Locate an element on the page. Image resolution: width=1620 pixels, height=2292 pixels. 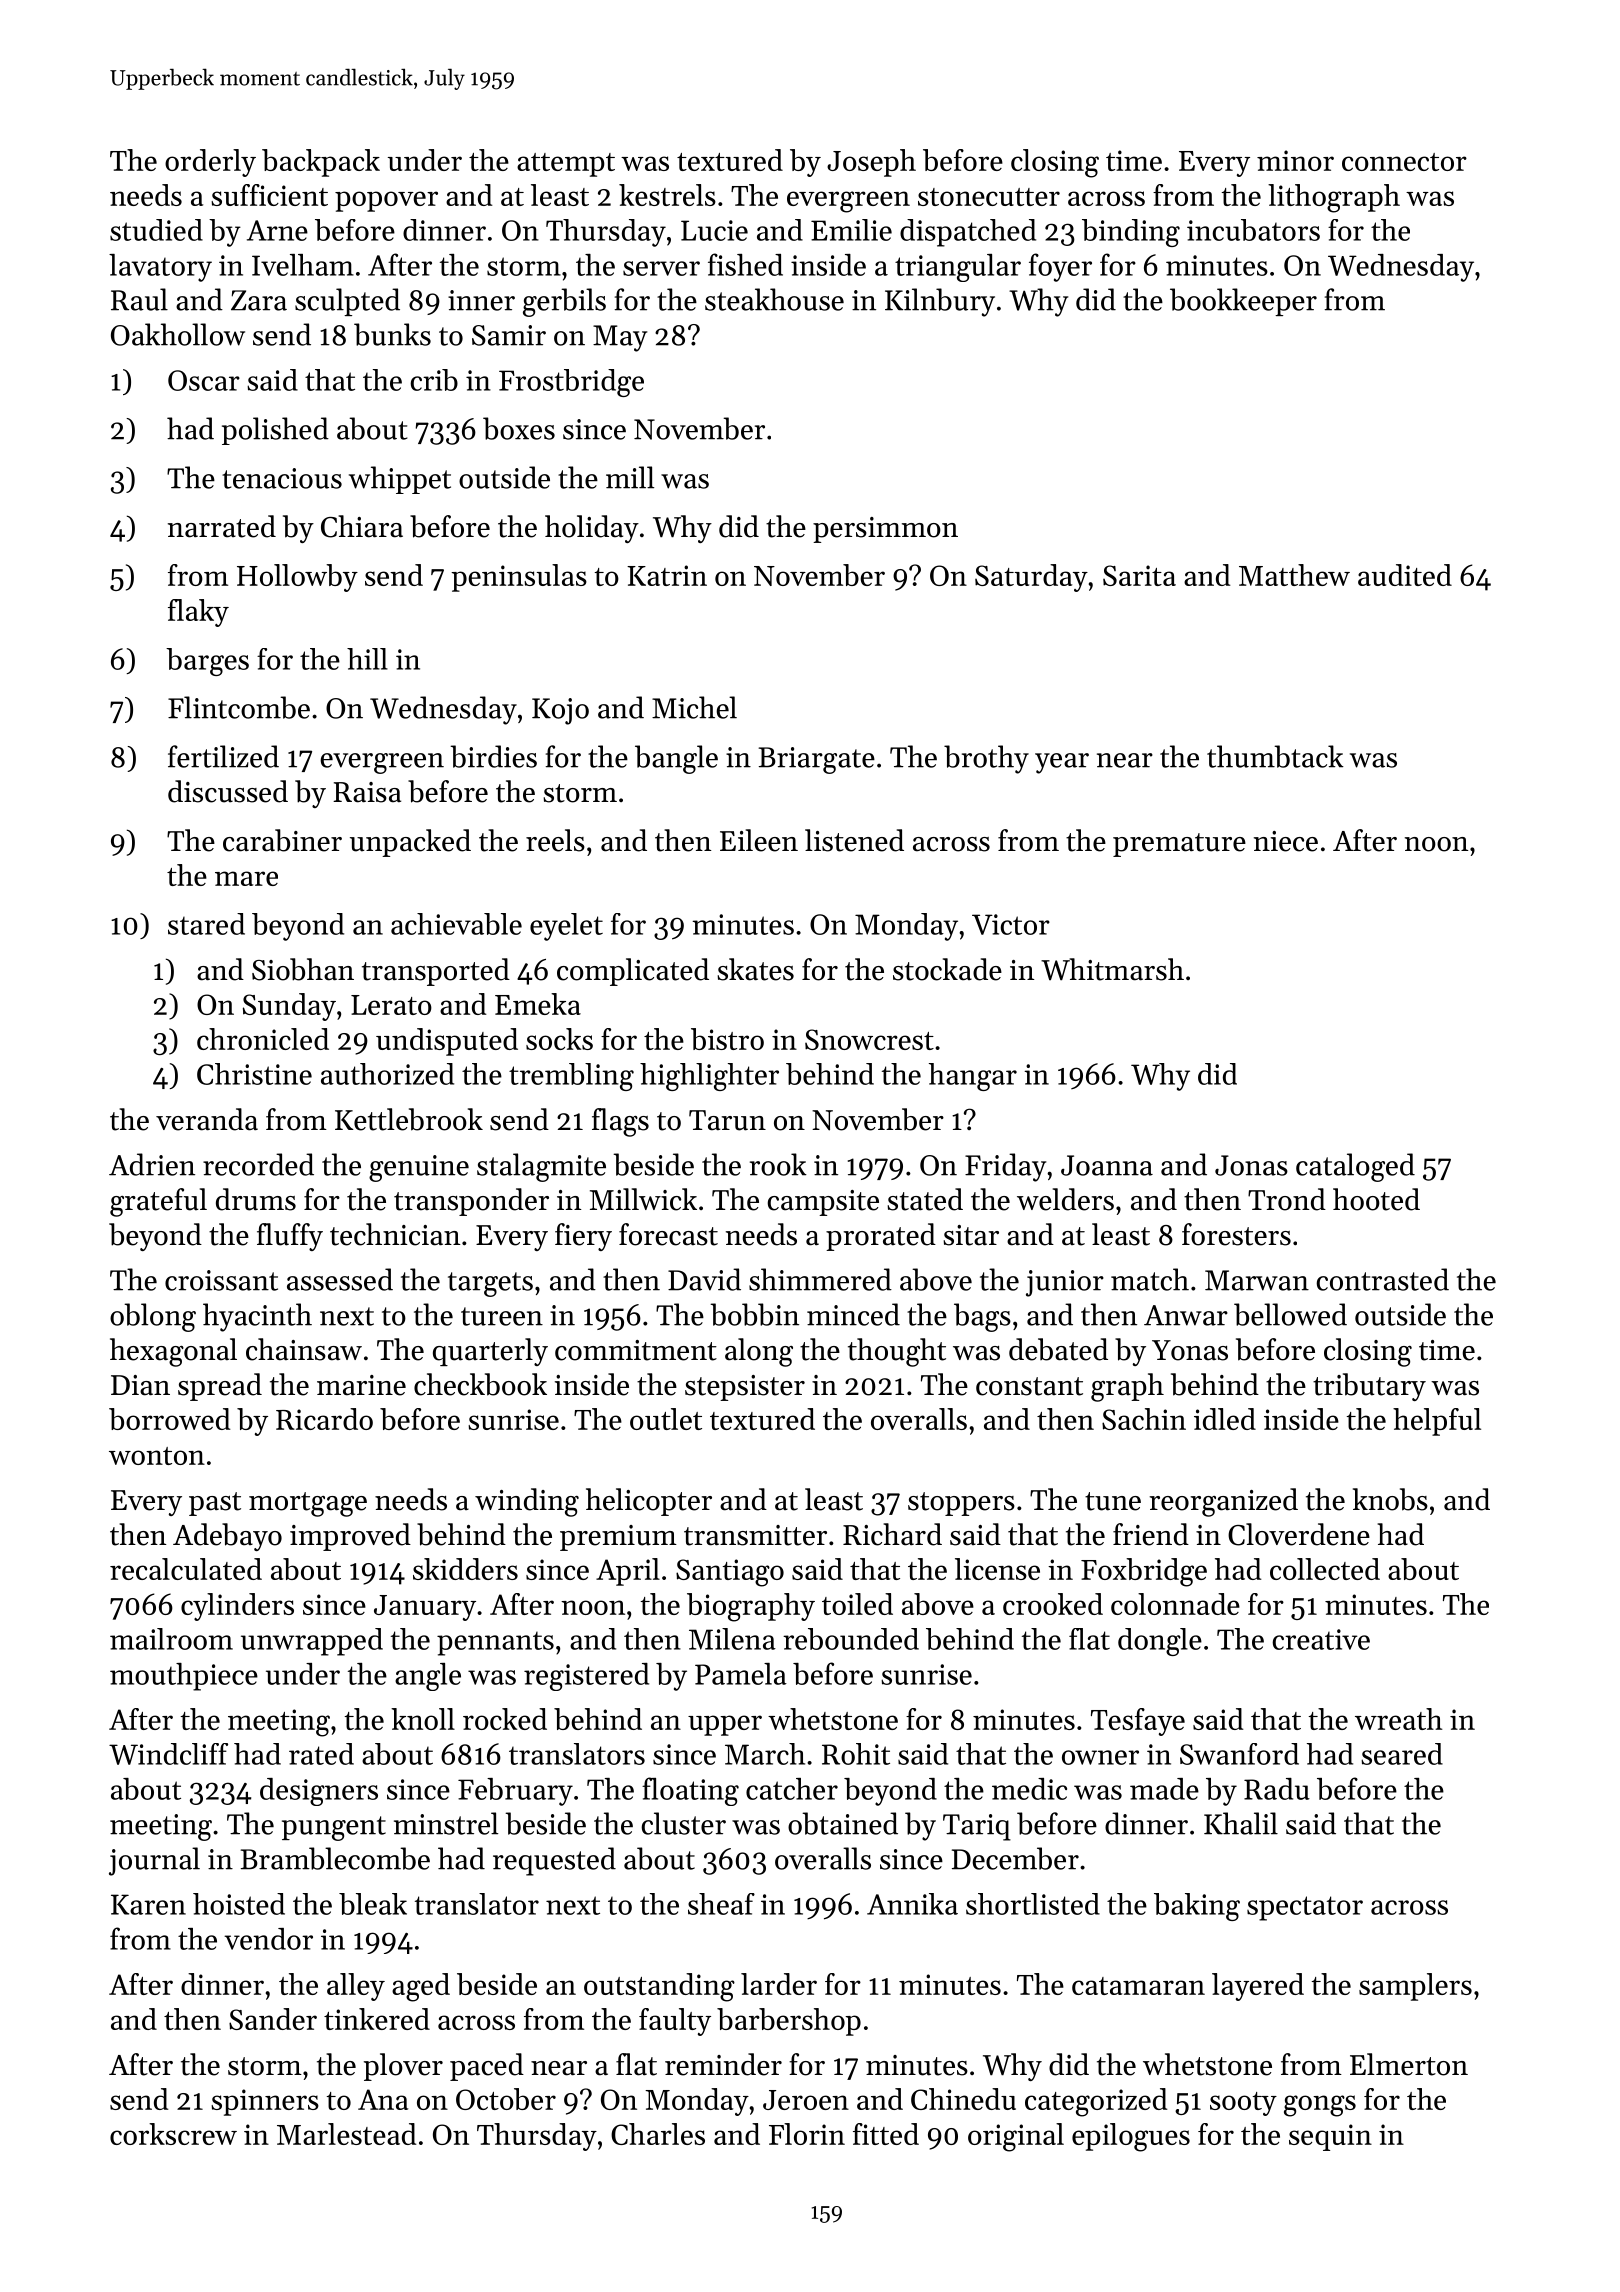
forecast is located at coordinates (668, 1234).
